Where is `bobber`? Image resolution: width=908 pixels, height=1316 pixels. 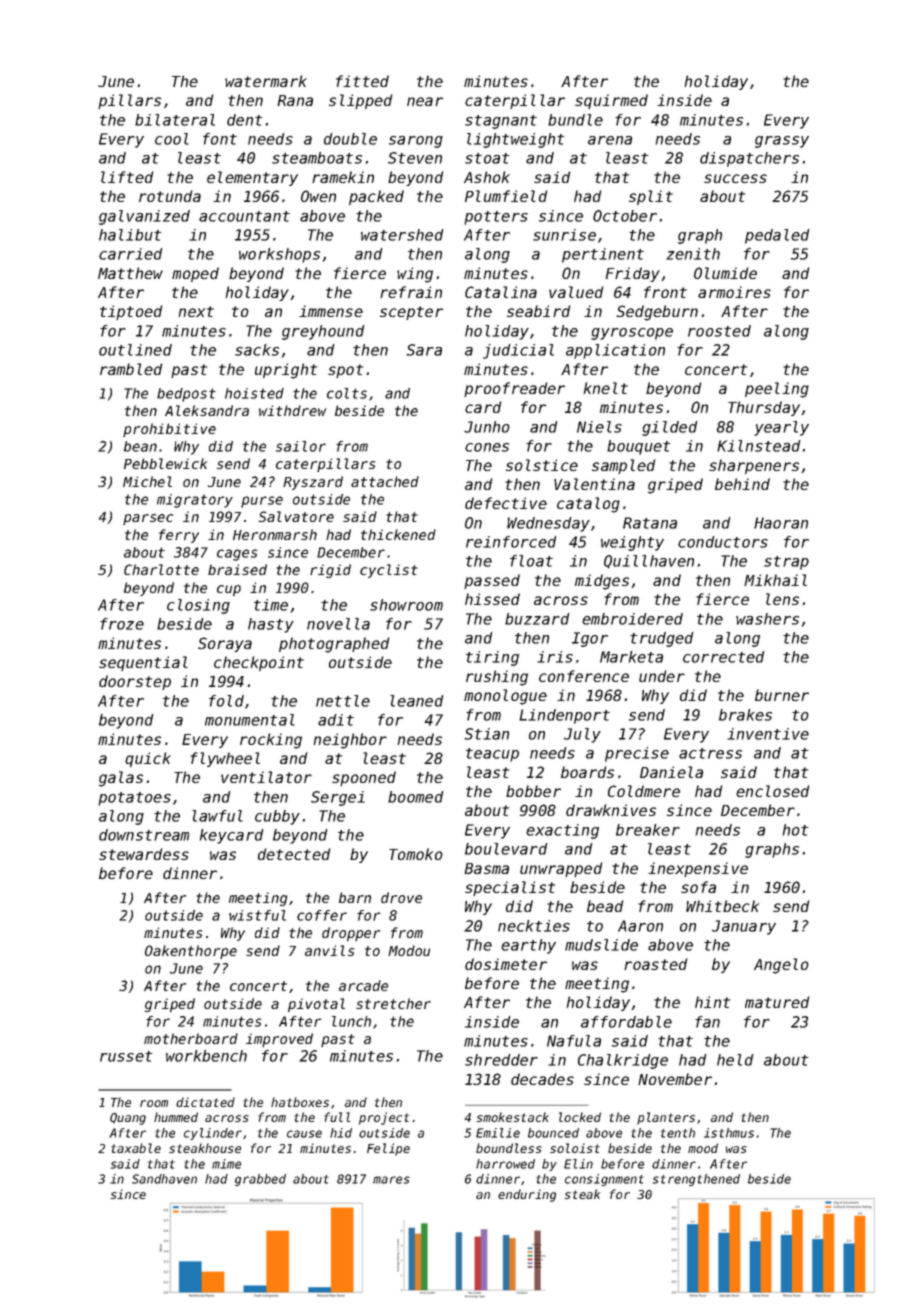 bobber is located at coordinates (533, 791).
